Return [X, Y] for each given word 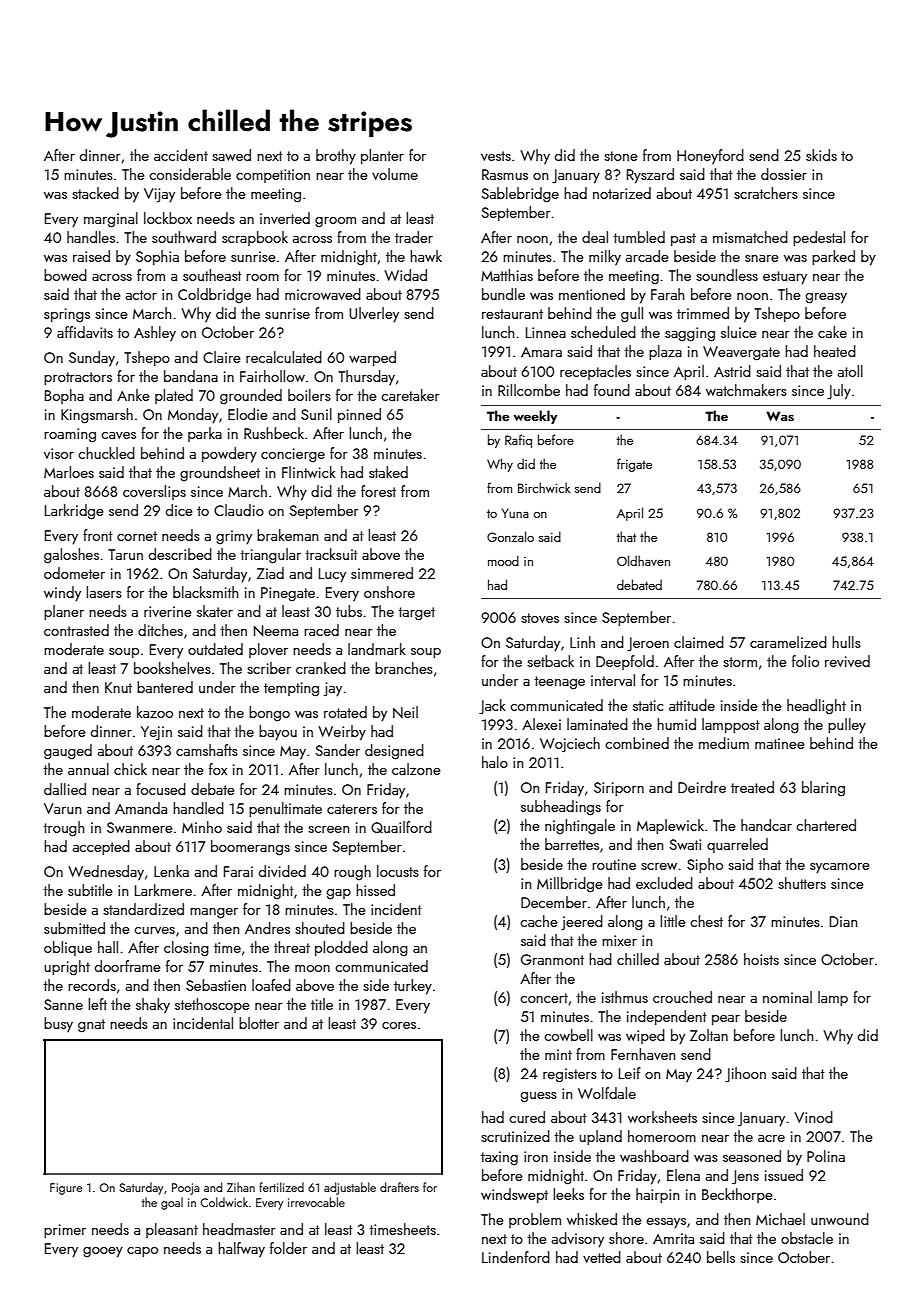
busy [58, 1025]
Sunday [92, 359]
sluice [739, 332]
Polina [826, 1156]
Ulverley [374, 315]
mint [558, 1054]
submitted [74, 928]
